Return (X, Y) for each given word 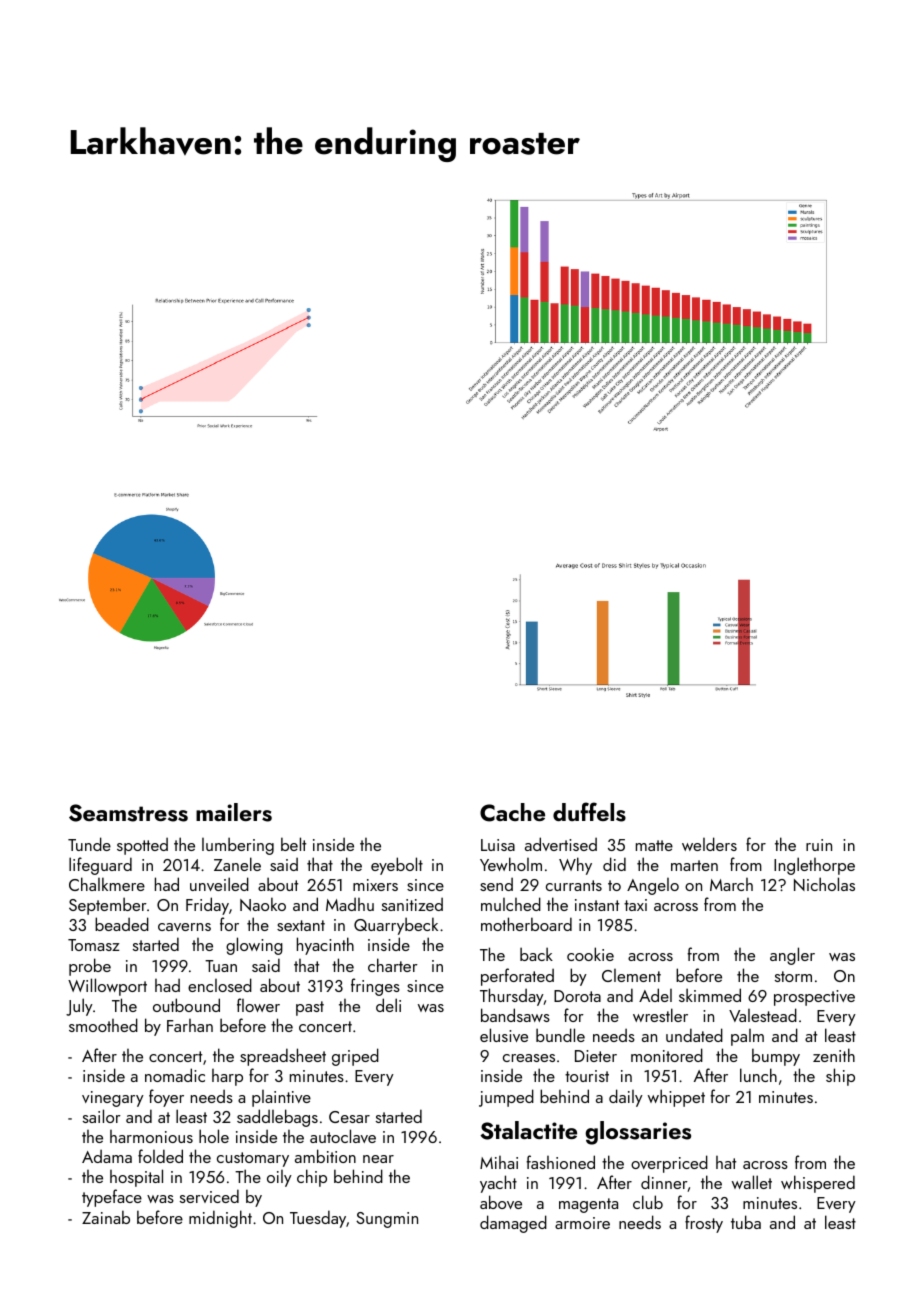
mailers (234, 812)
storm (793, 976)
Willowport (107, 987)
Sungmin (387, 1220)
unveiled (219, 884)
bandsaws (515, 1015)
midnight (220, 1219)
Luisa (498, 845)
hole (214, 1136)
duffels (589, 812)
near (378, 1159)
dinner (664, 1183)
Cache (512, 812)
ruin (819, 845)
